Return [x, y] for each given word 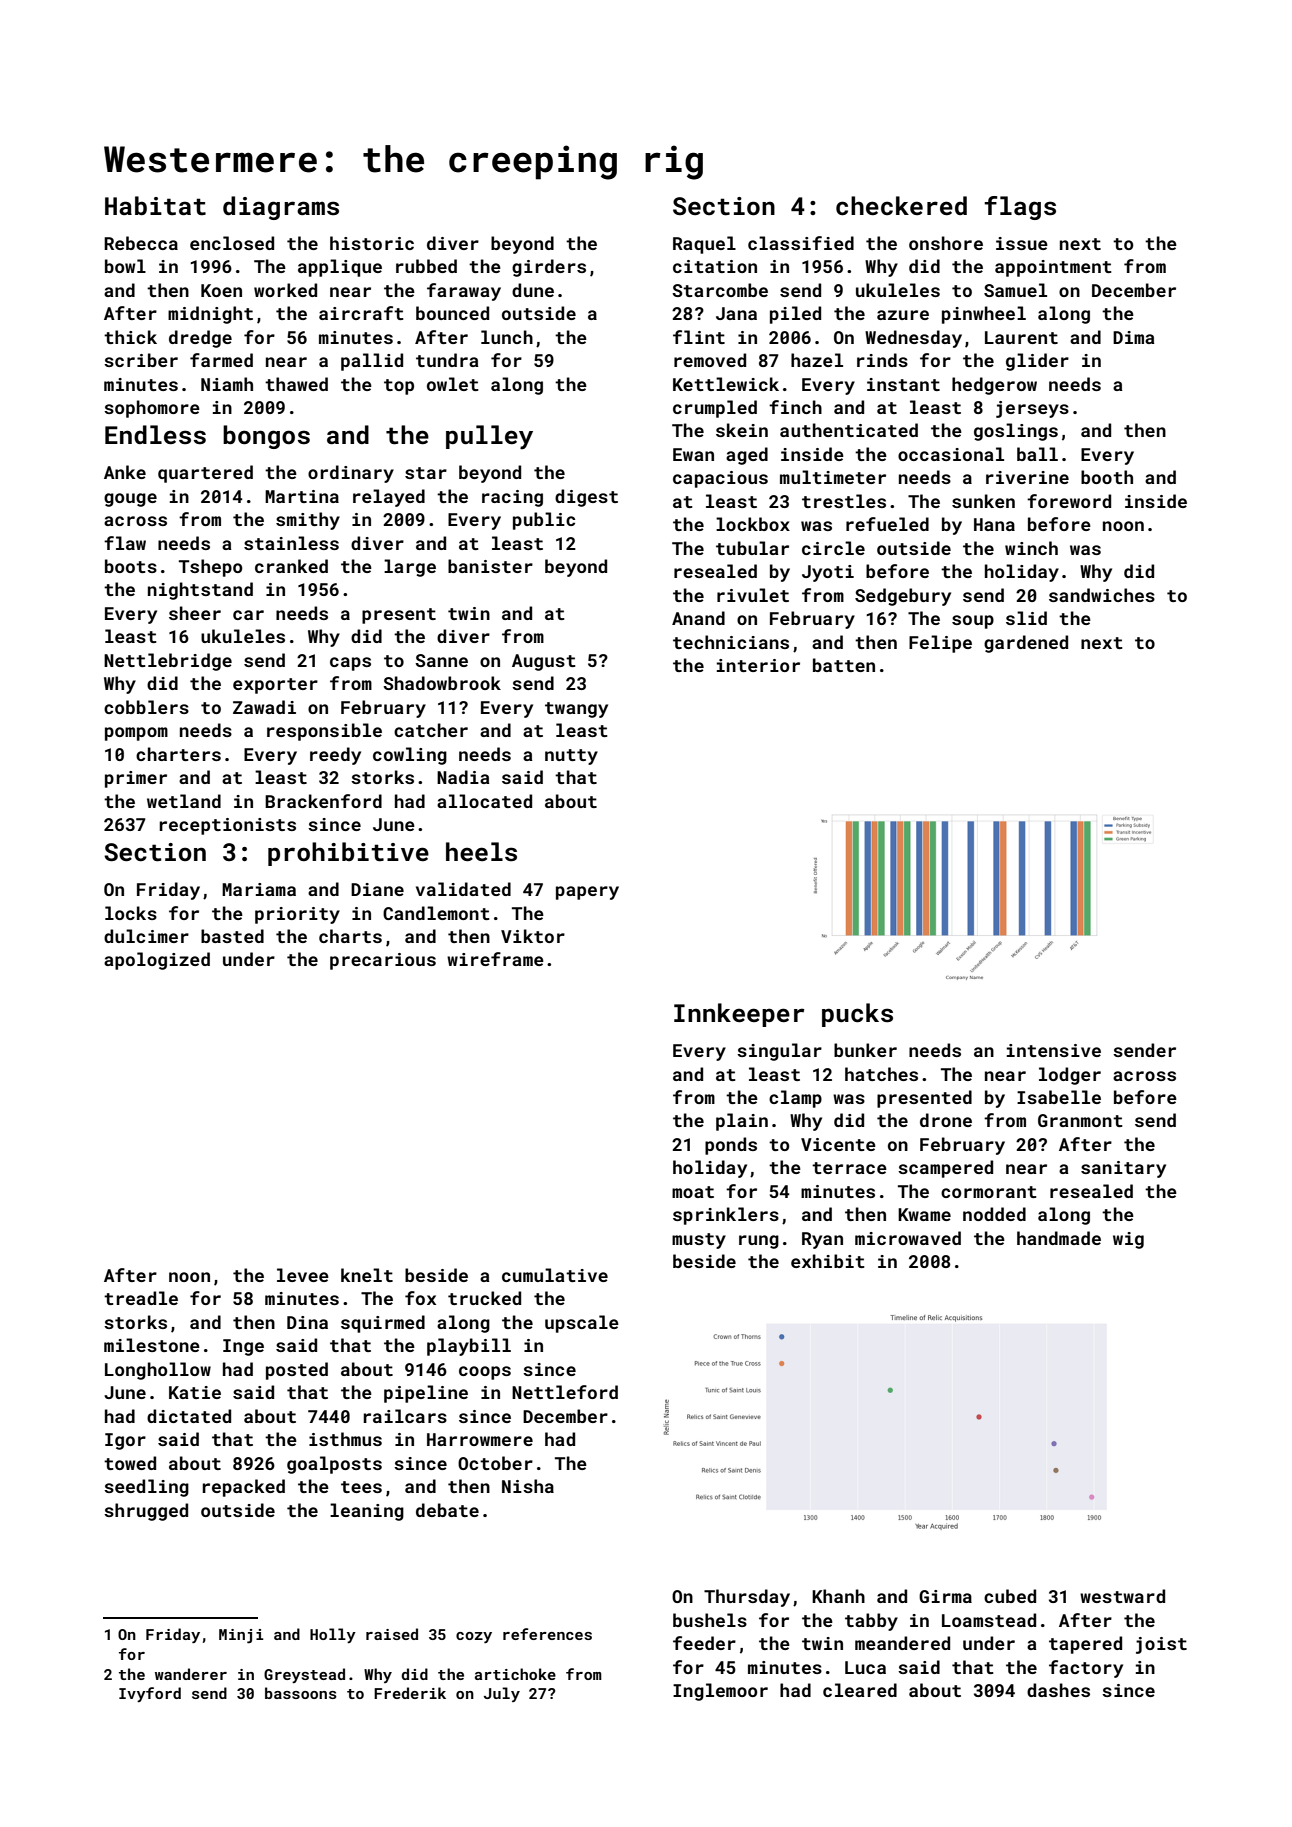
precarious [383, 961]
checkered [901, 206]
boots [131, 566]
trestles [844, 501]
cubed [1010, 1596]
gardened [1026, 644]
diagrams [281, 208]
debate [447, 1510]
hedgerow [994, 386]
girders [549, 268]
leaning [367, 1512]
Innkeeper [739, 1015]
